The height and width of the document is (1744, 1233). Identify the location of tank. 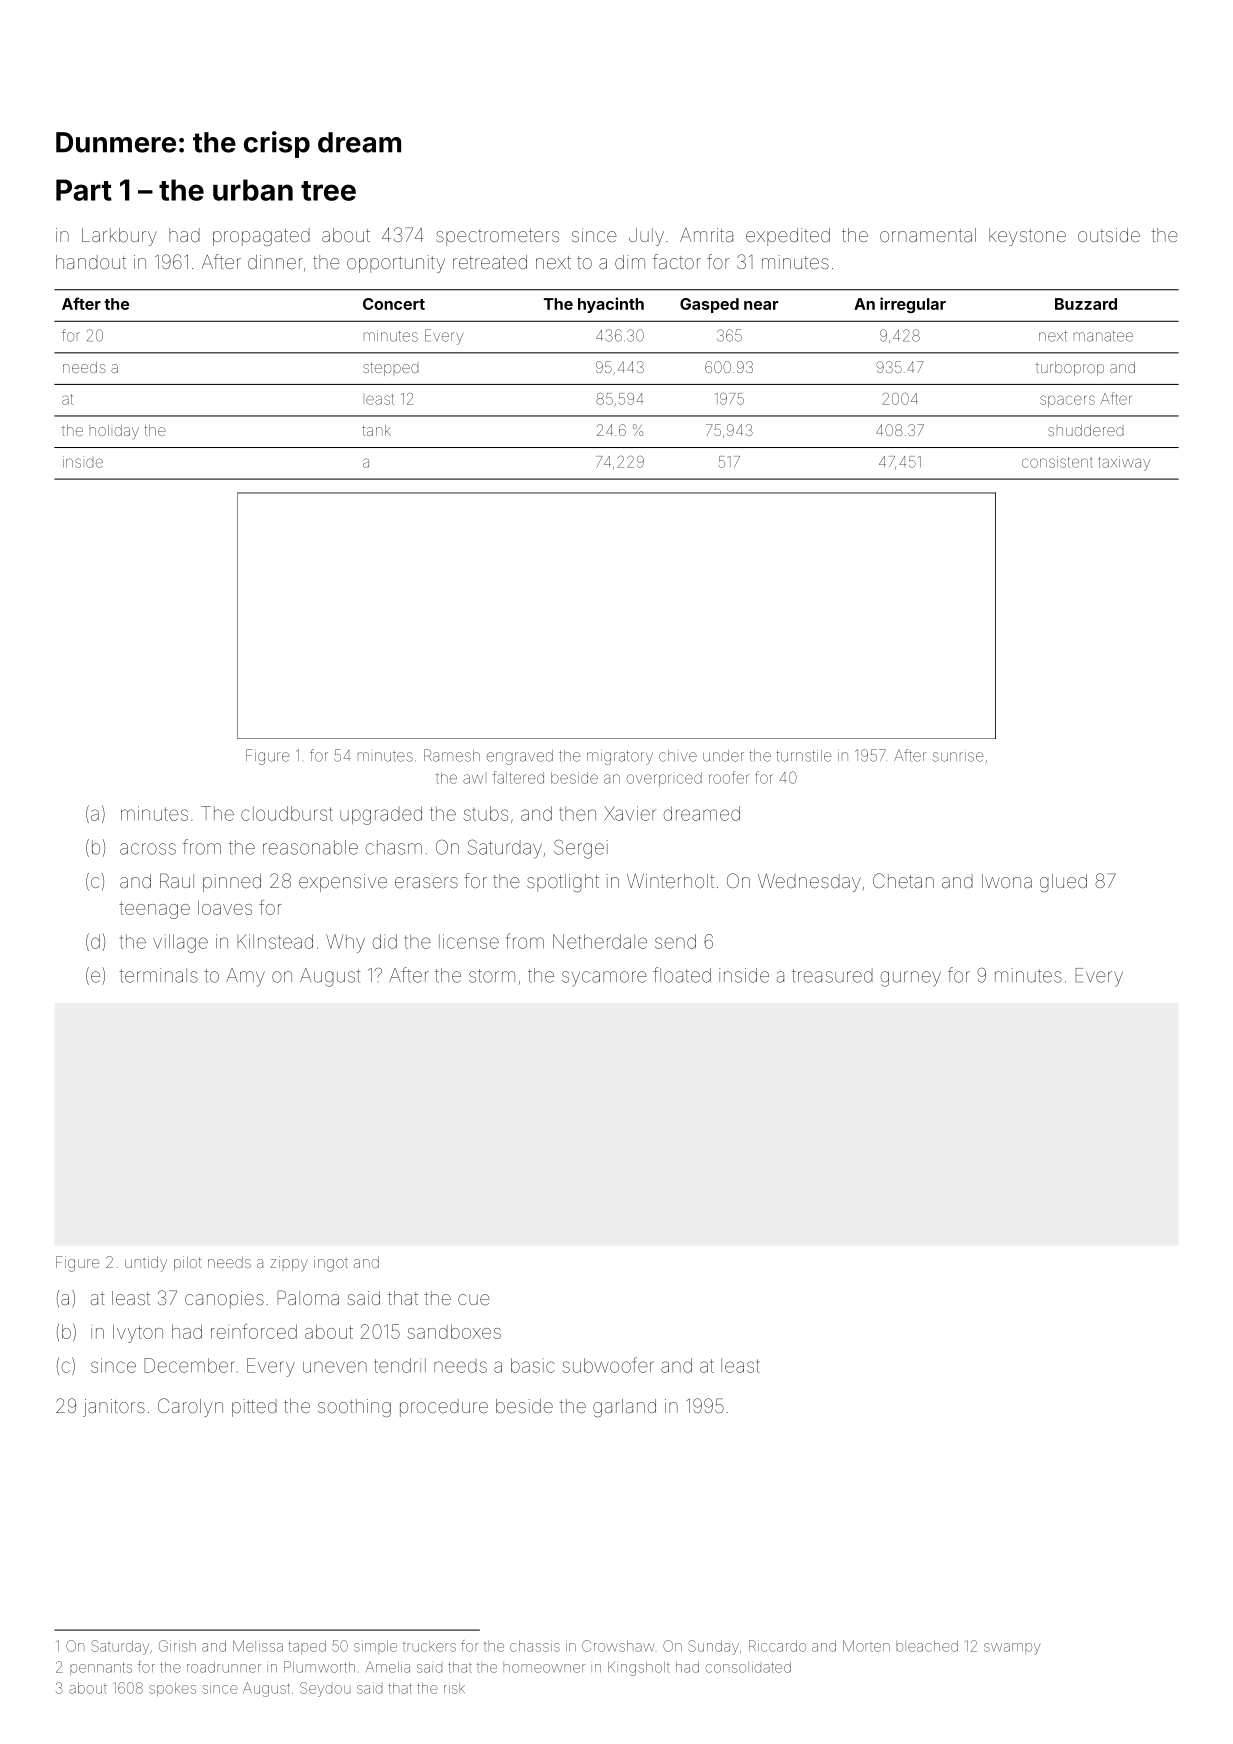
(377, 430).
